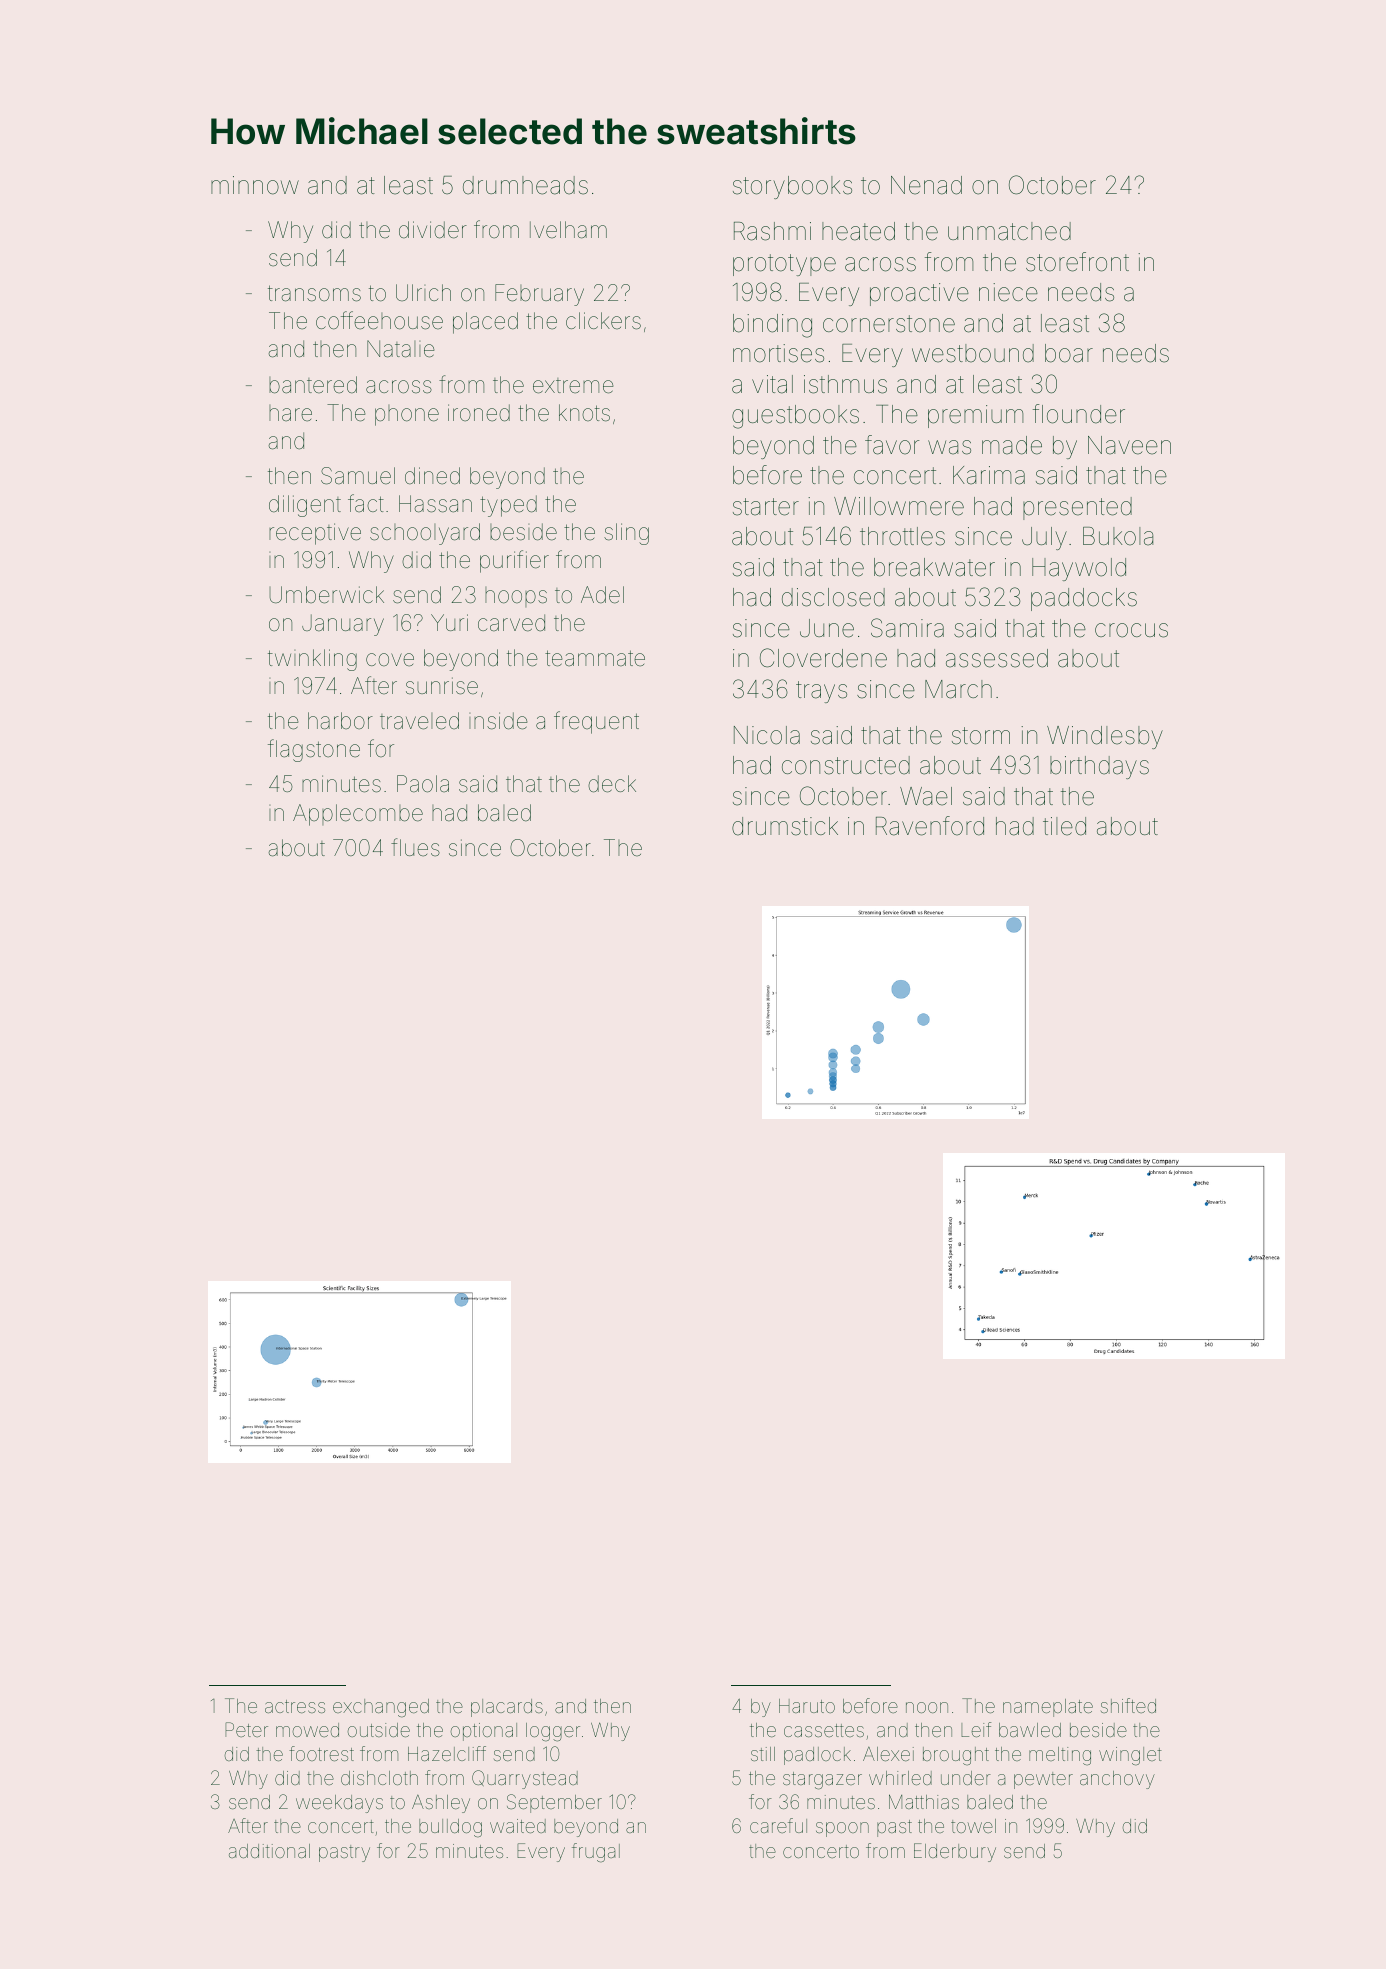 This document has height=1969, width=1386. What do you see at coordinates (447, 1753) in the document?
I see `Hazelcliff` at bounding box center [447, 1753].
